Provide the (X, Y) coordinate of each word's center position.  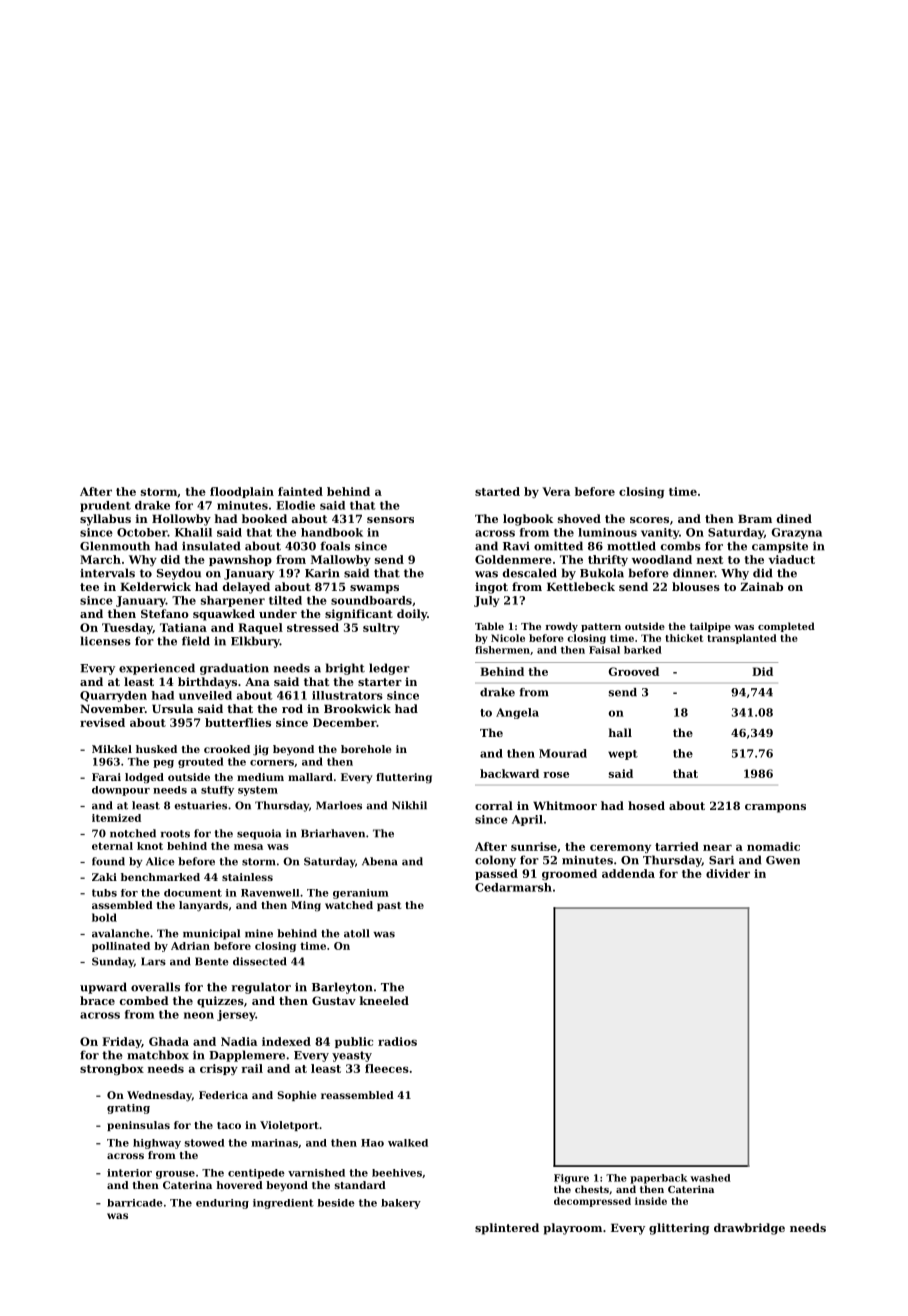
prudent (105, 506)
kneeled (384, 1000)
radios (397, 1041)
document (193, 893)
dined (794, 518)
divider (728, 873)
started (497, 491)
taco (229, 1125)
